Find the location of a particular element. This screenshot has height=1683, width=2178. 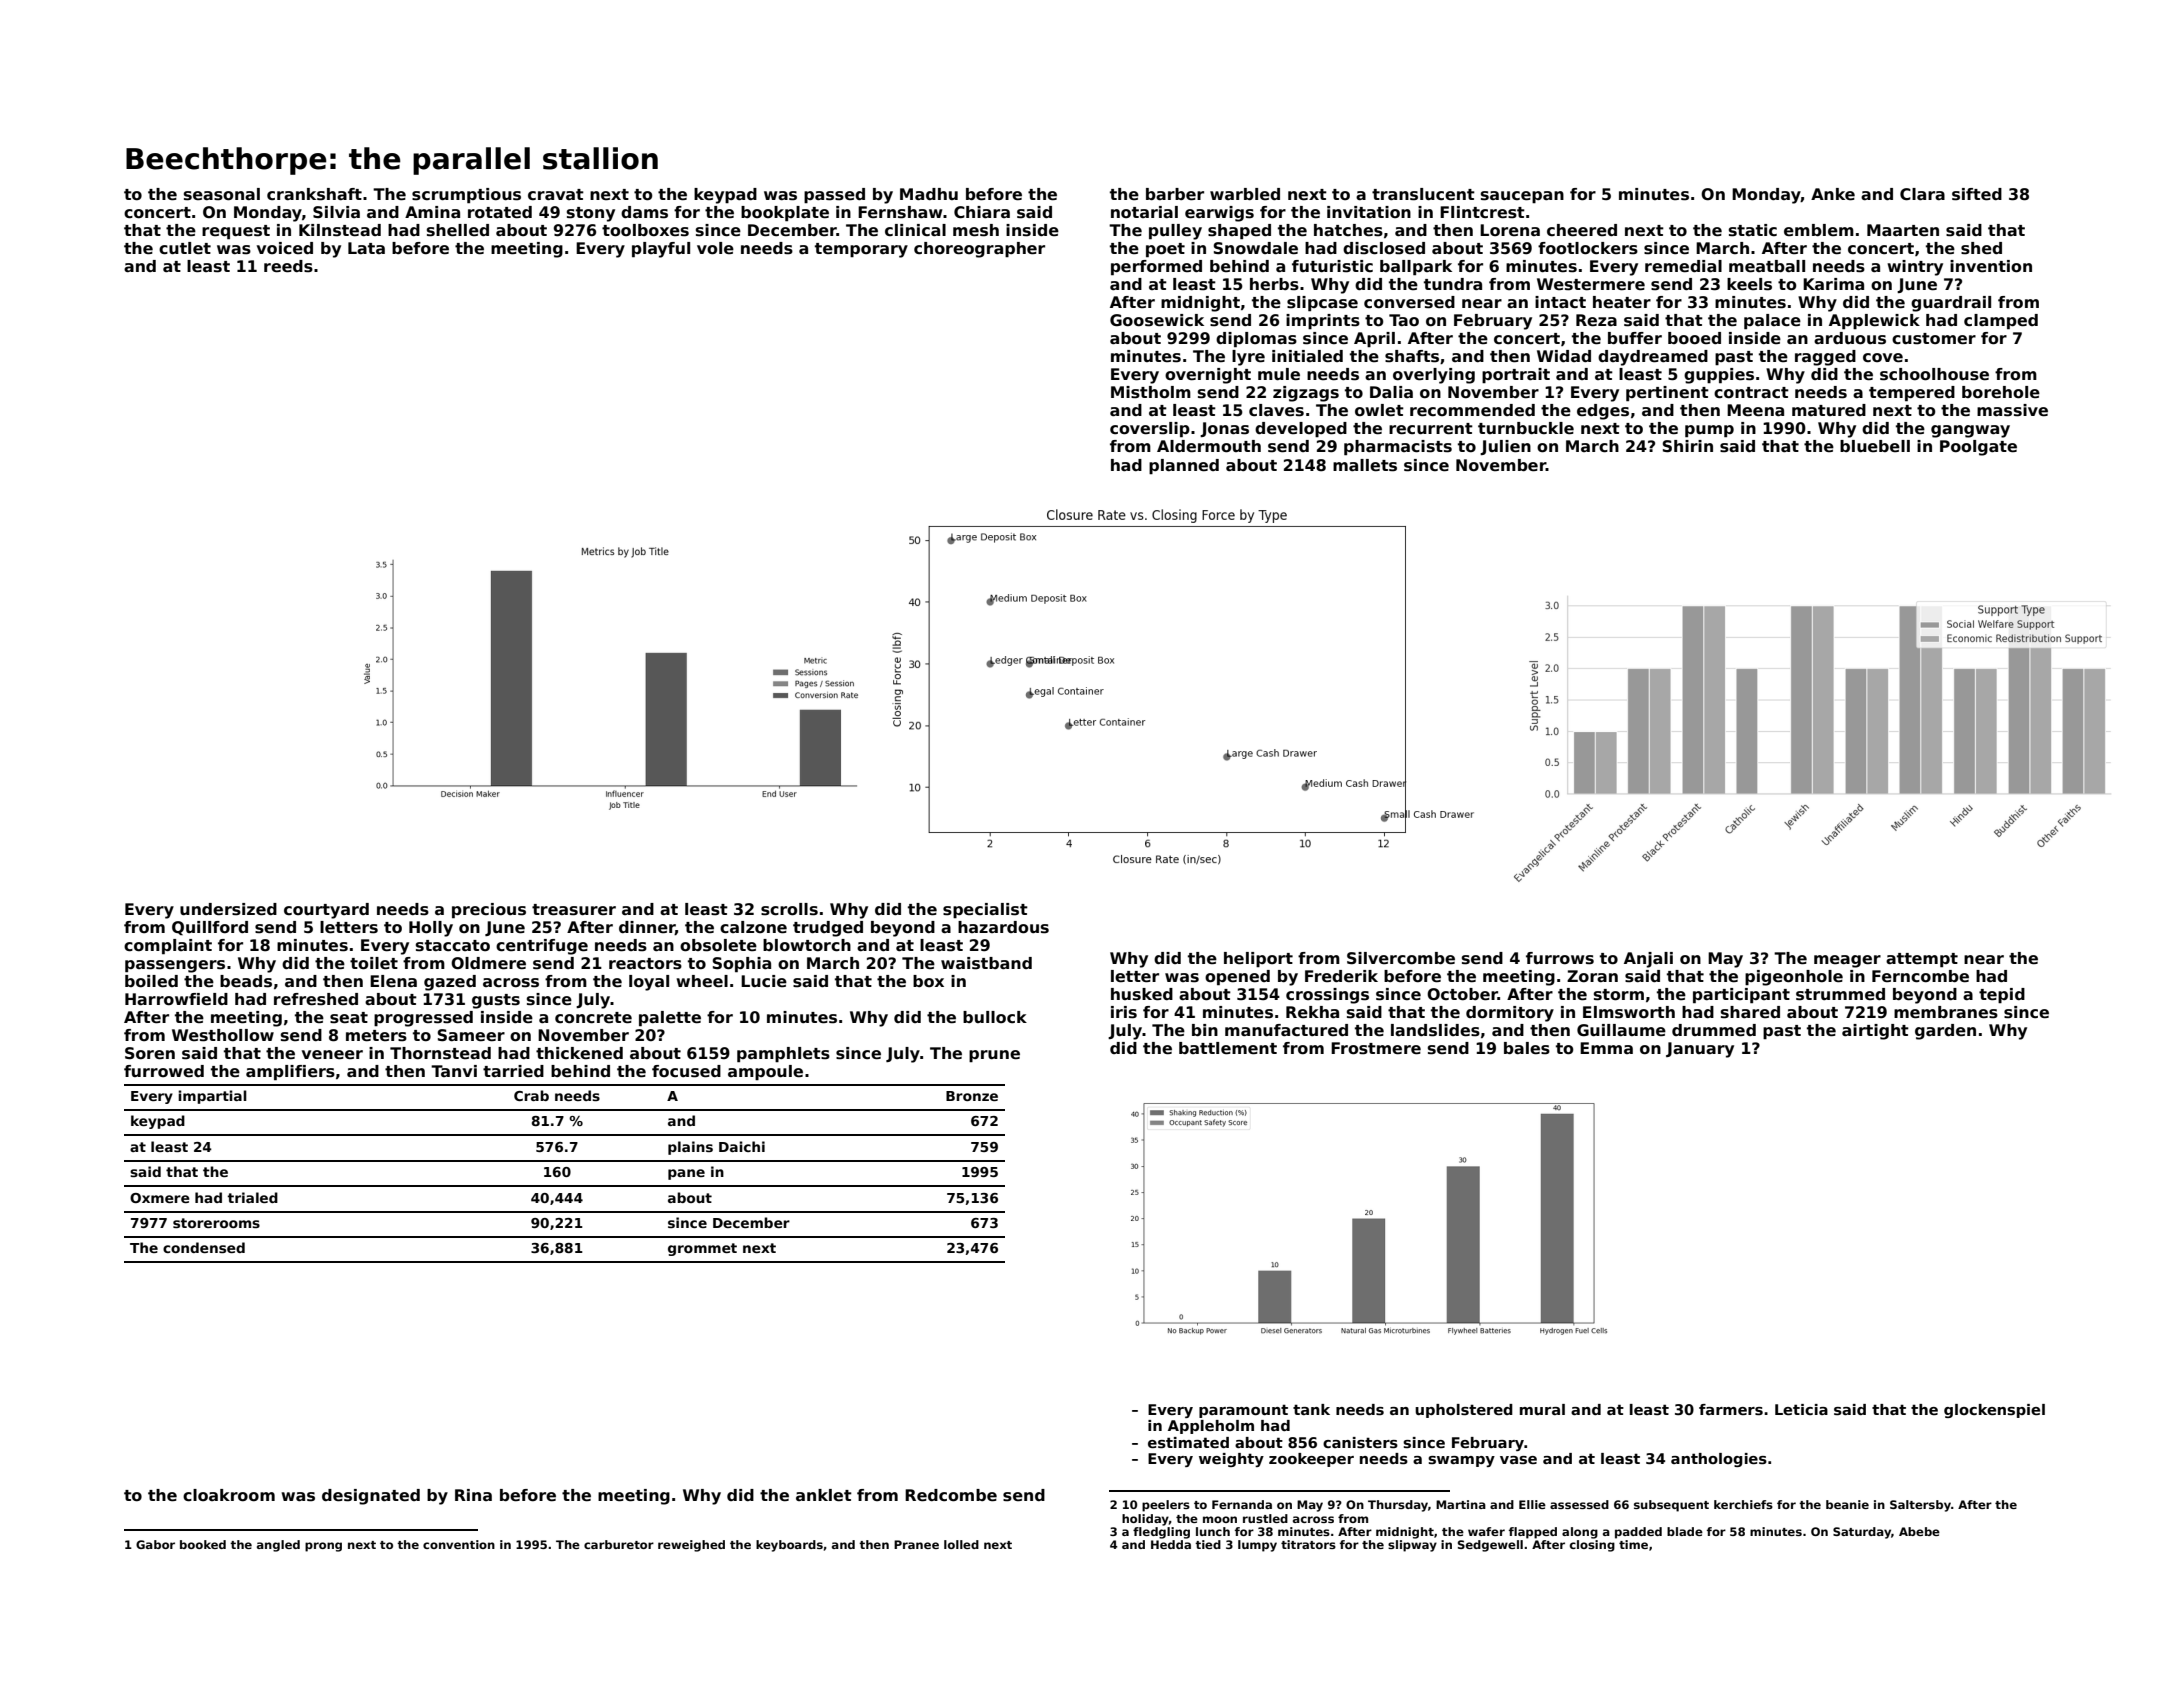

pane is located at coordinates (686, 1174).
